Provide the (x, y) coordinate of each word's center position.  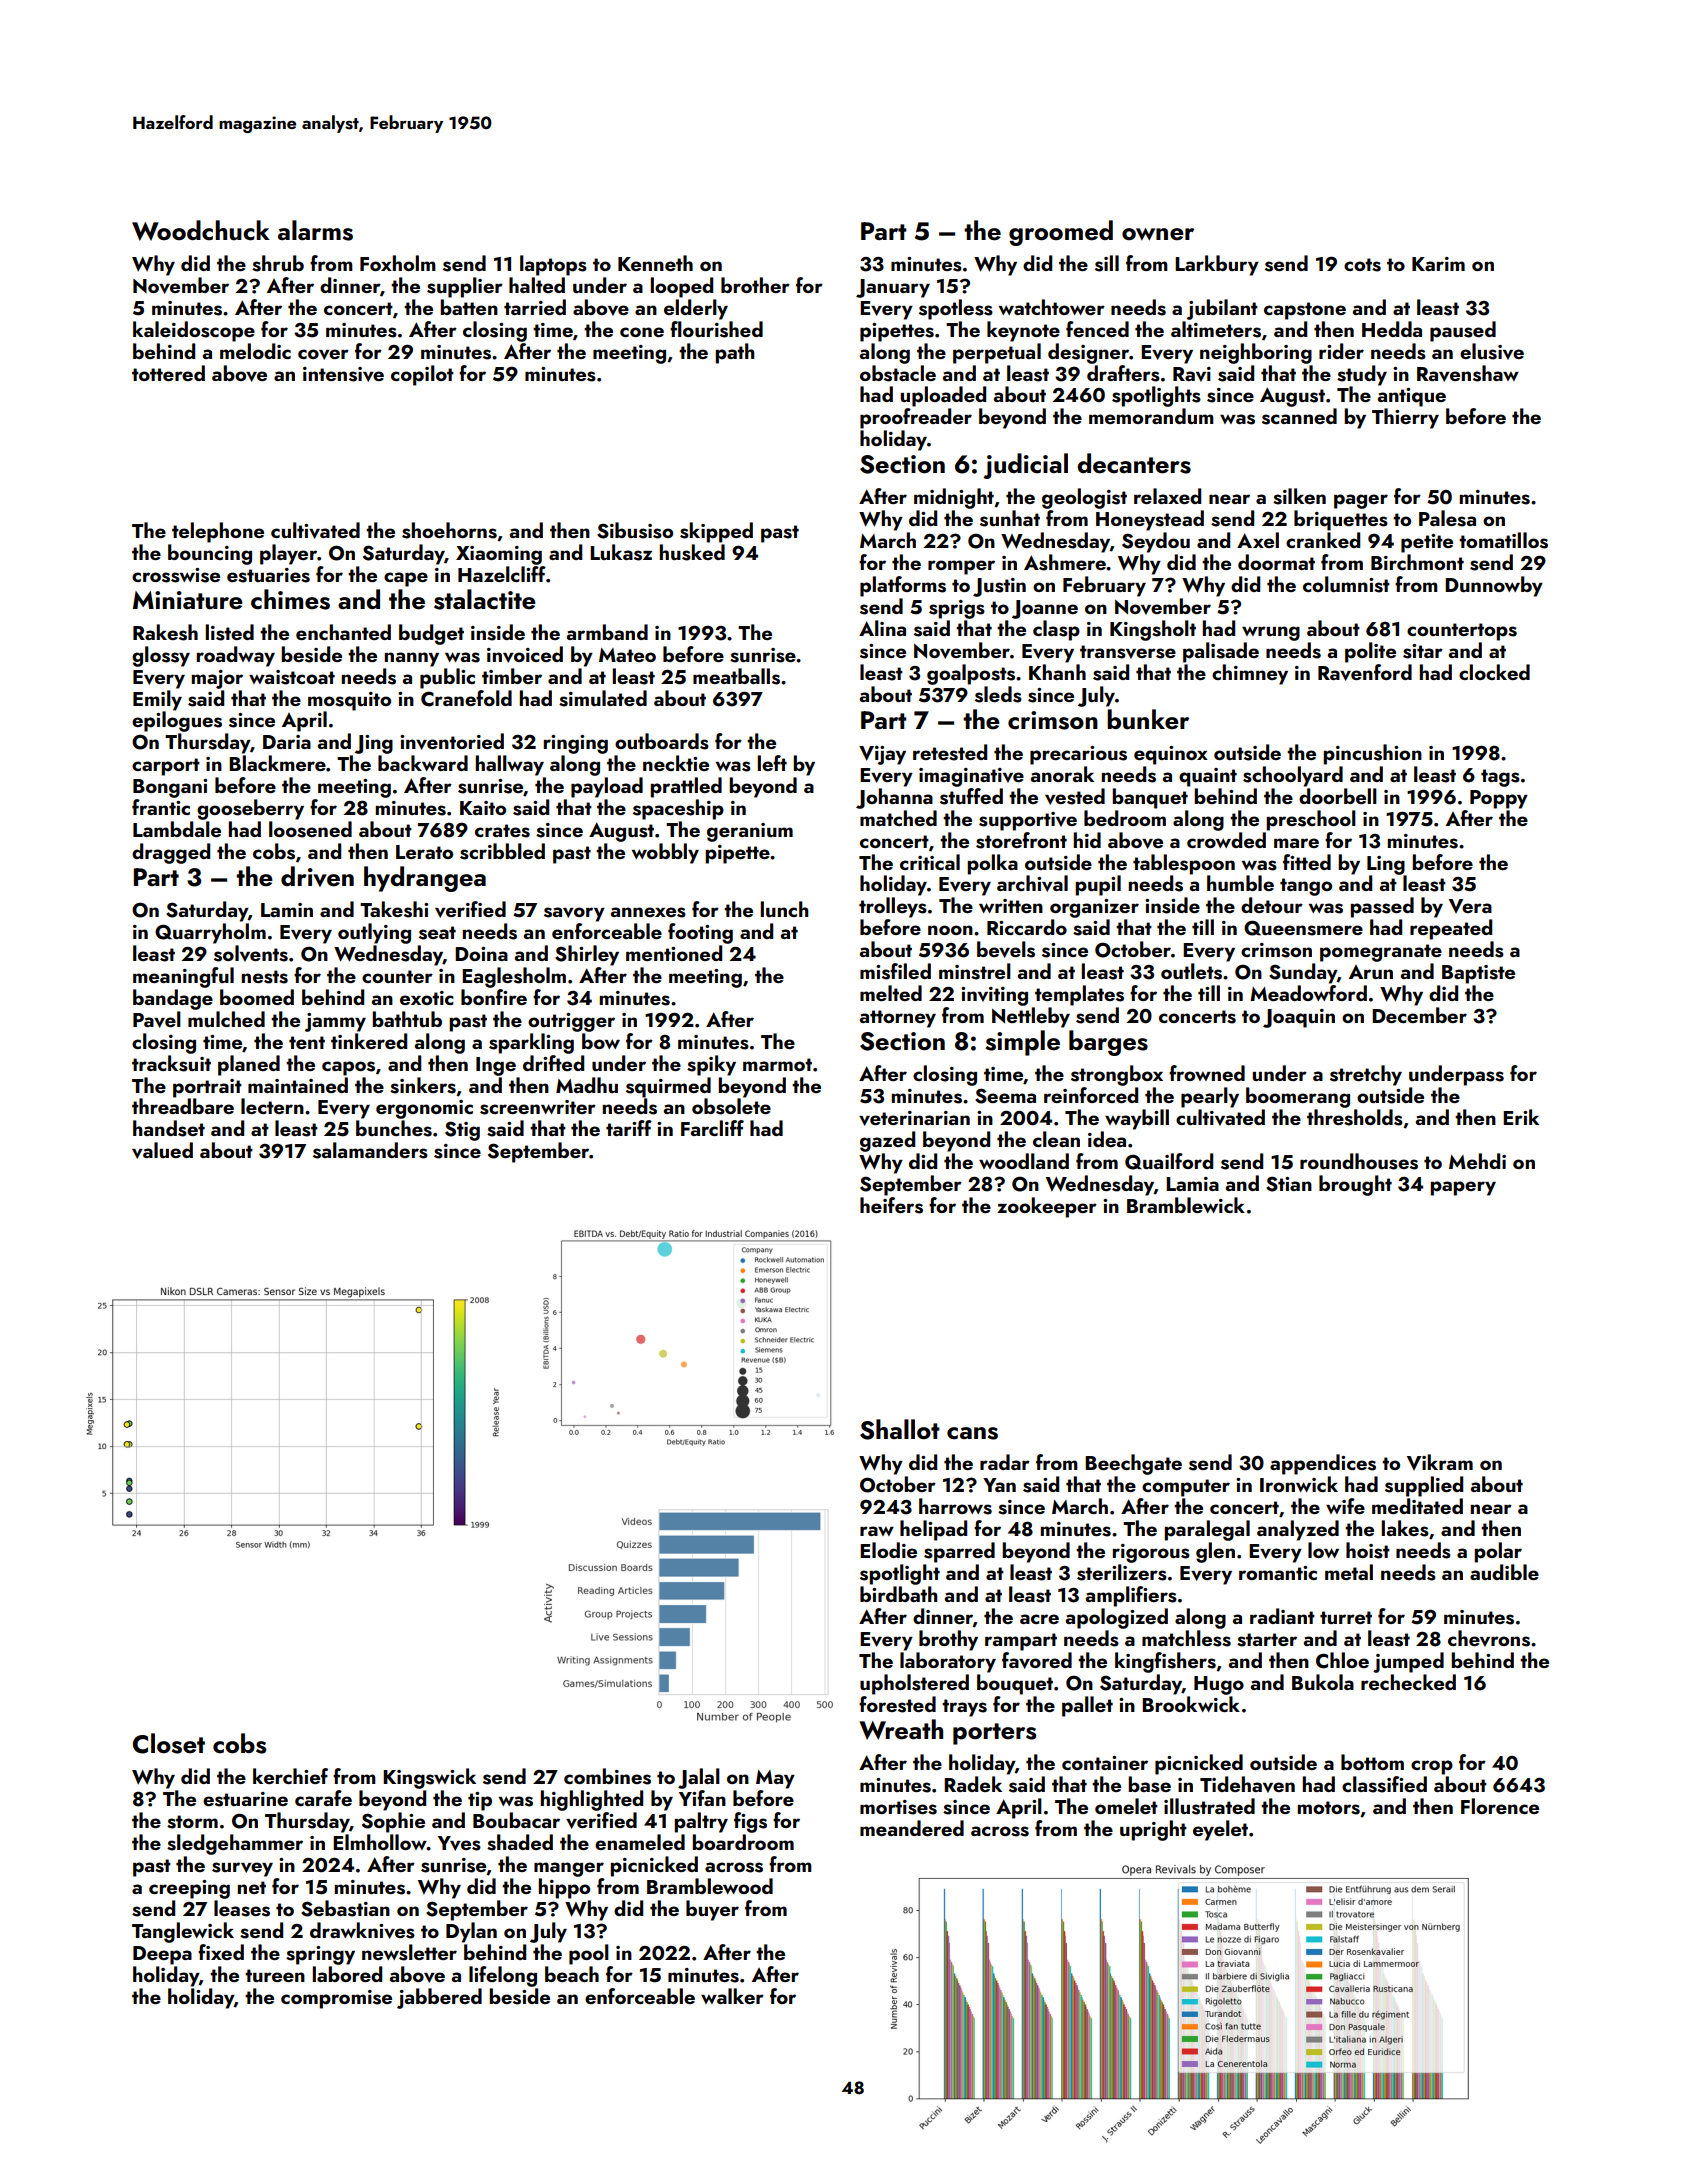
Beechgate (1133, 1464)
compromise (336, 1999)
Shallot (900, 1429)
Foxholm (398, 263)
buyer (712, 1910)
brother (755, 285)
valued (162, 1150)
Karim (1438, 264)
